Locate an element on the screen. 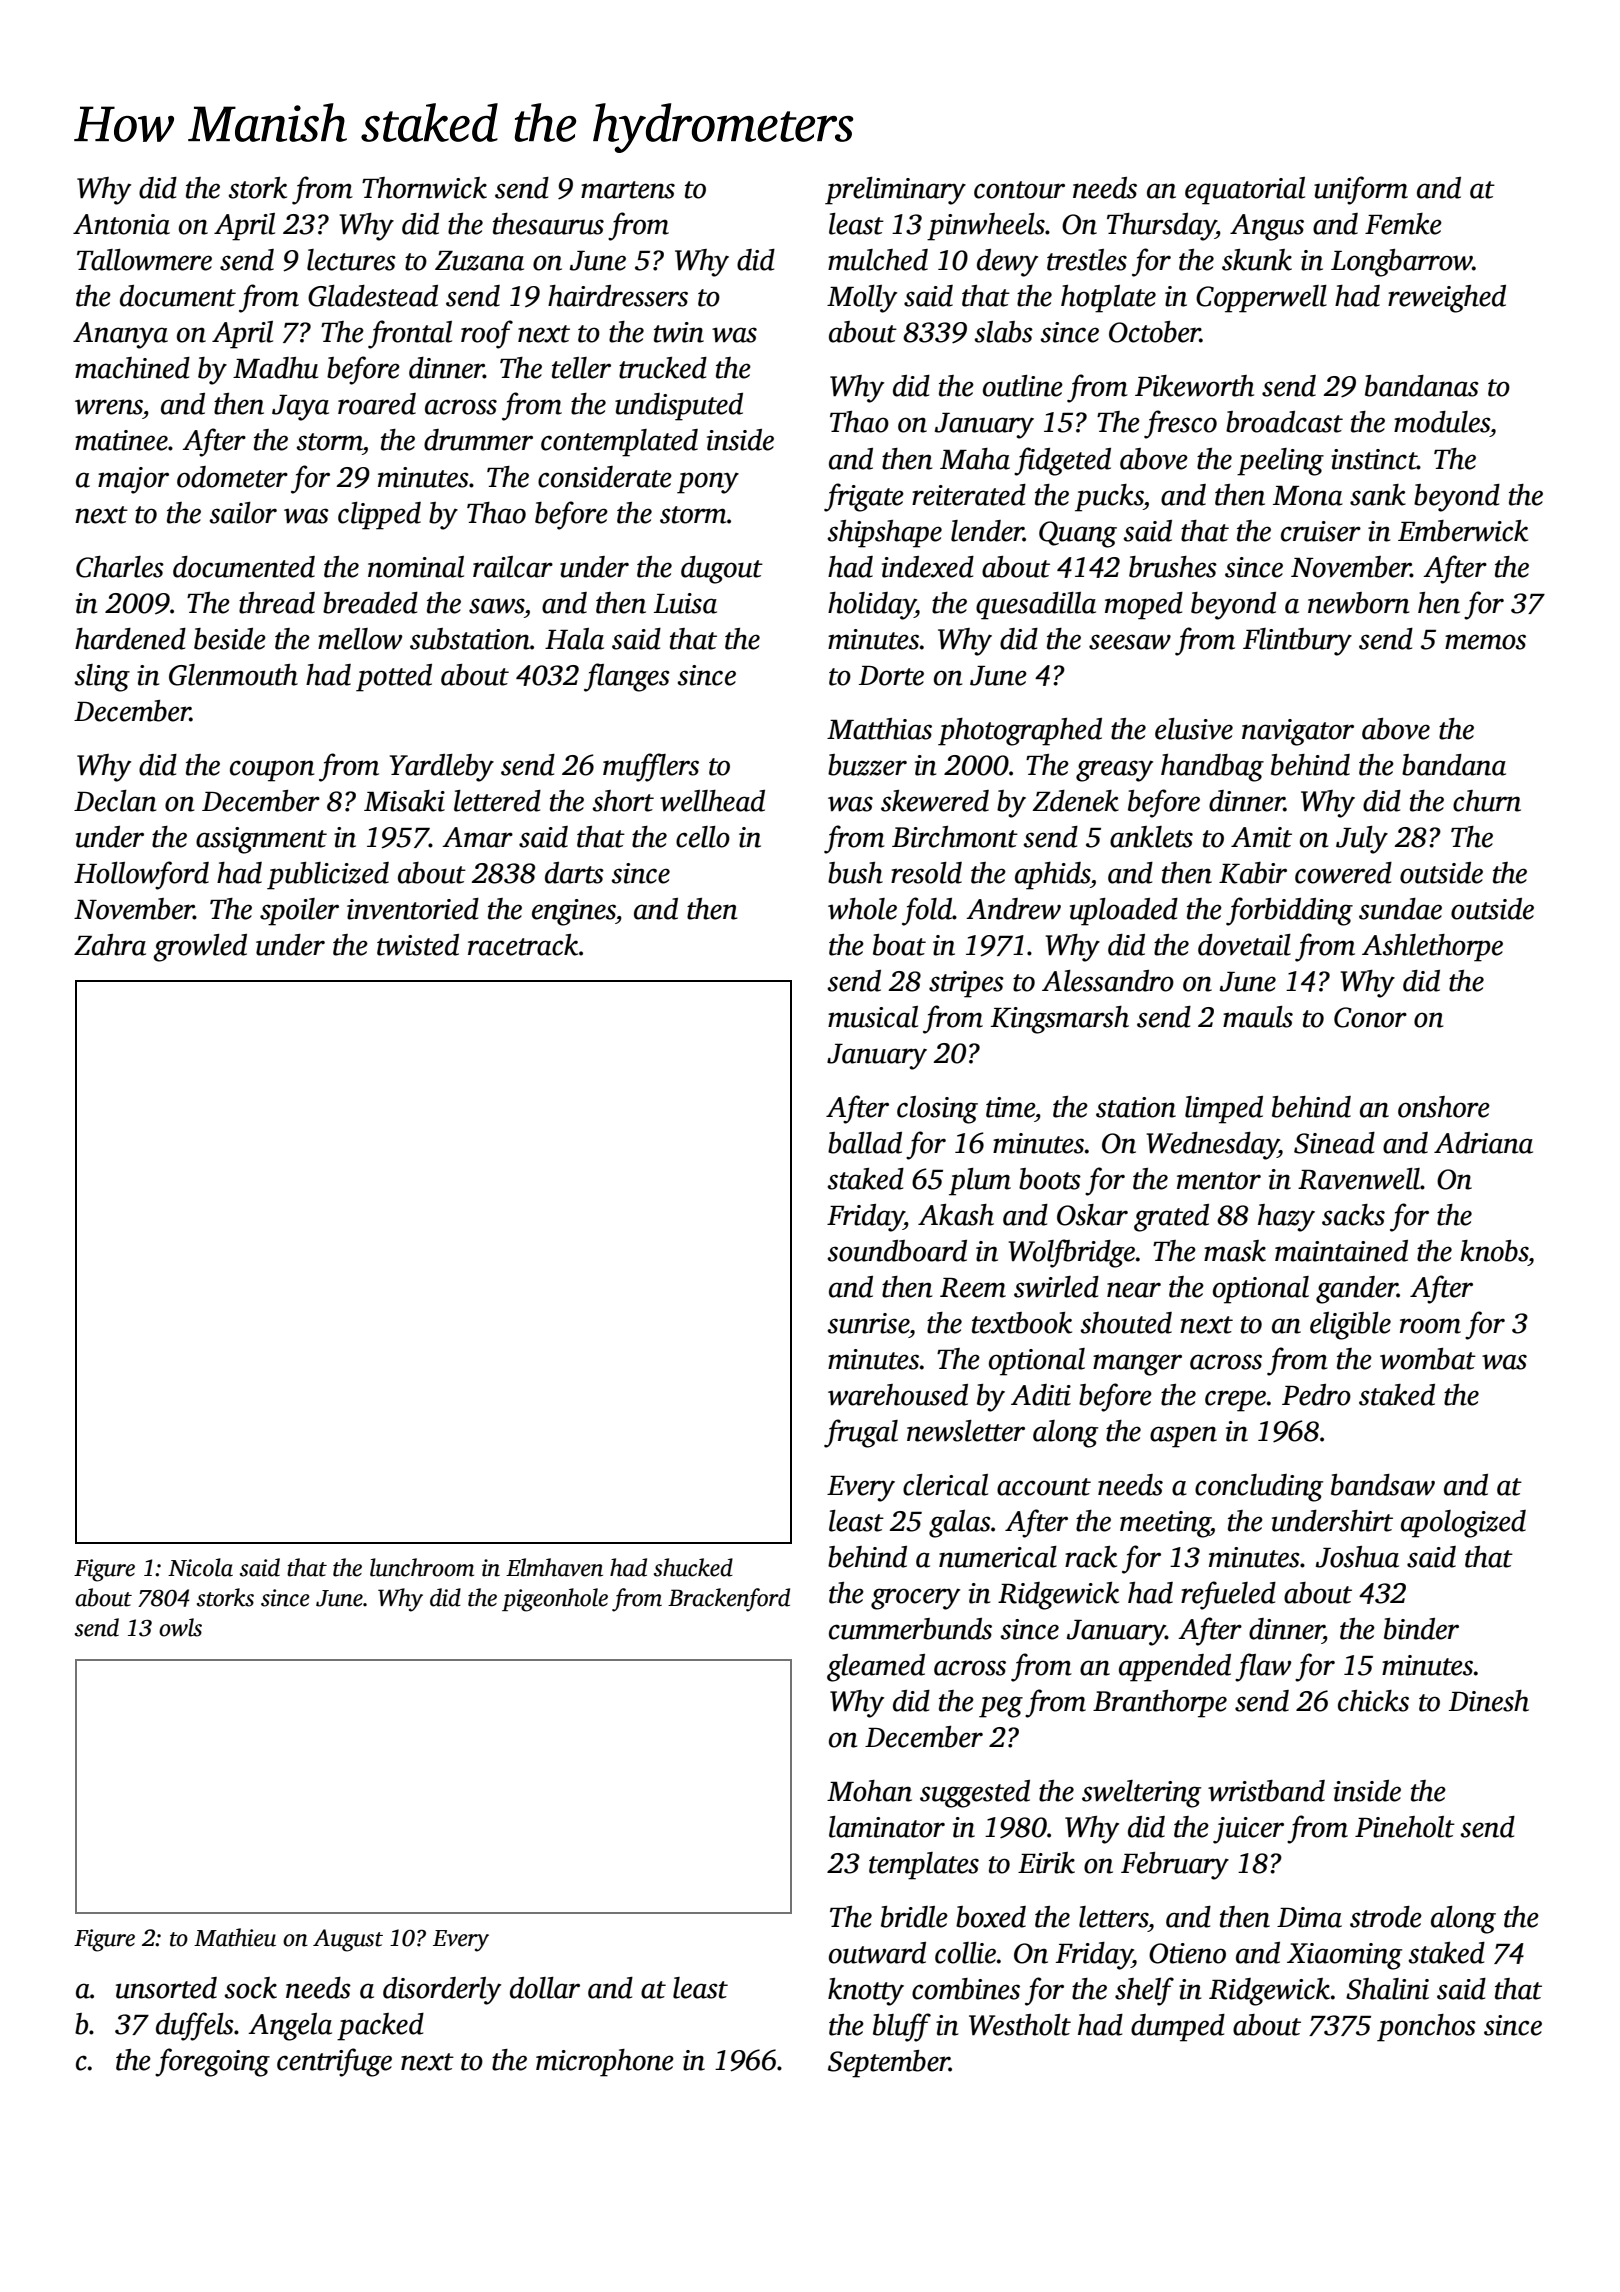 The image size is (1620, 2292). pigeonhole is located at coordinates (555, 1600).
